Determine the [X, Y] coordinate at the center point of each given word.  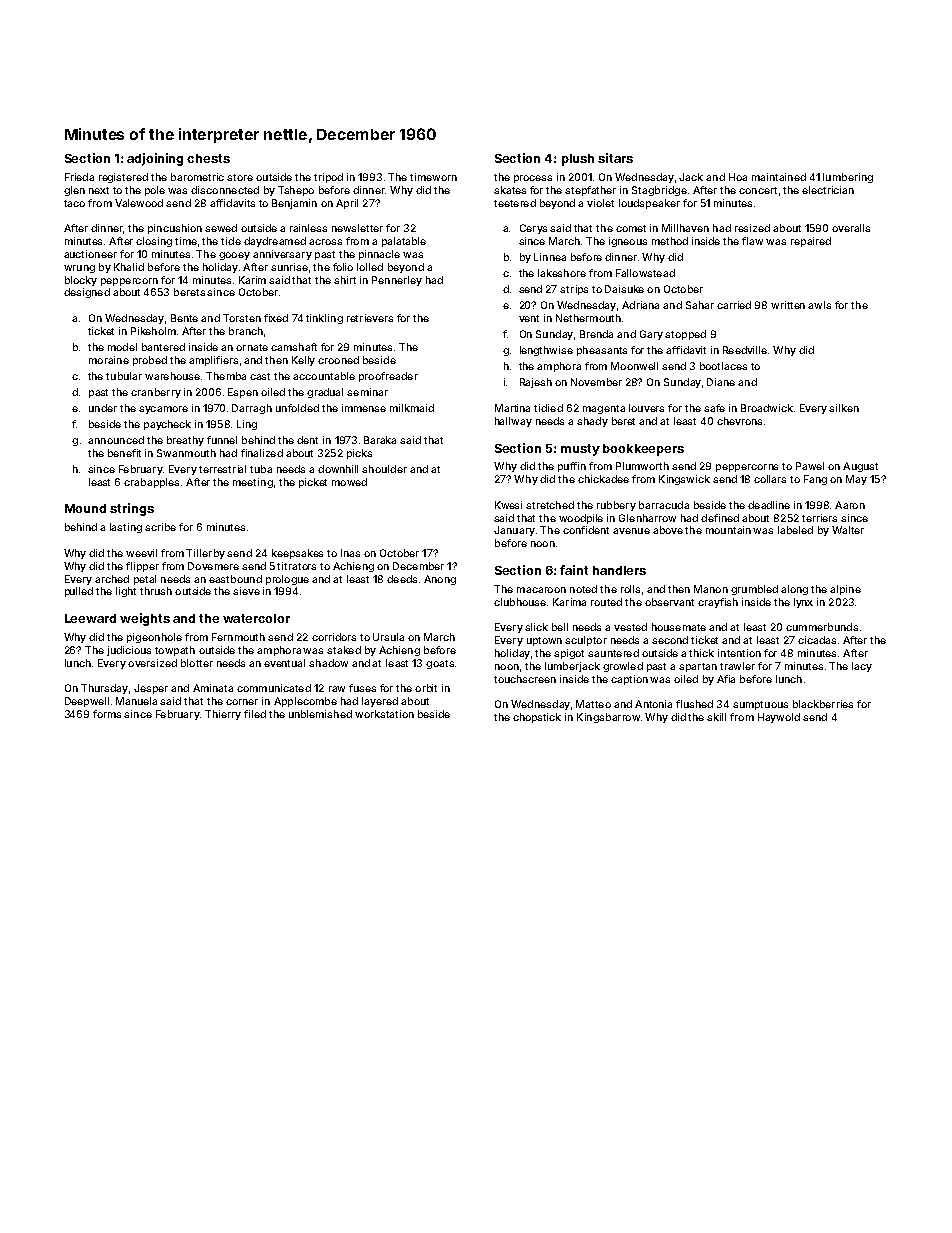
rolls [630, 589]
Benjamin [294, 204]
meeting [253, 483]
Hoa [738, 177]
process [533, 179]
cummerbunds [822, 627]
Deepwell [87, 702]
